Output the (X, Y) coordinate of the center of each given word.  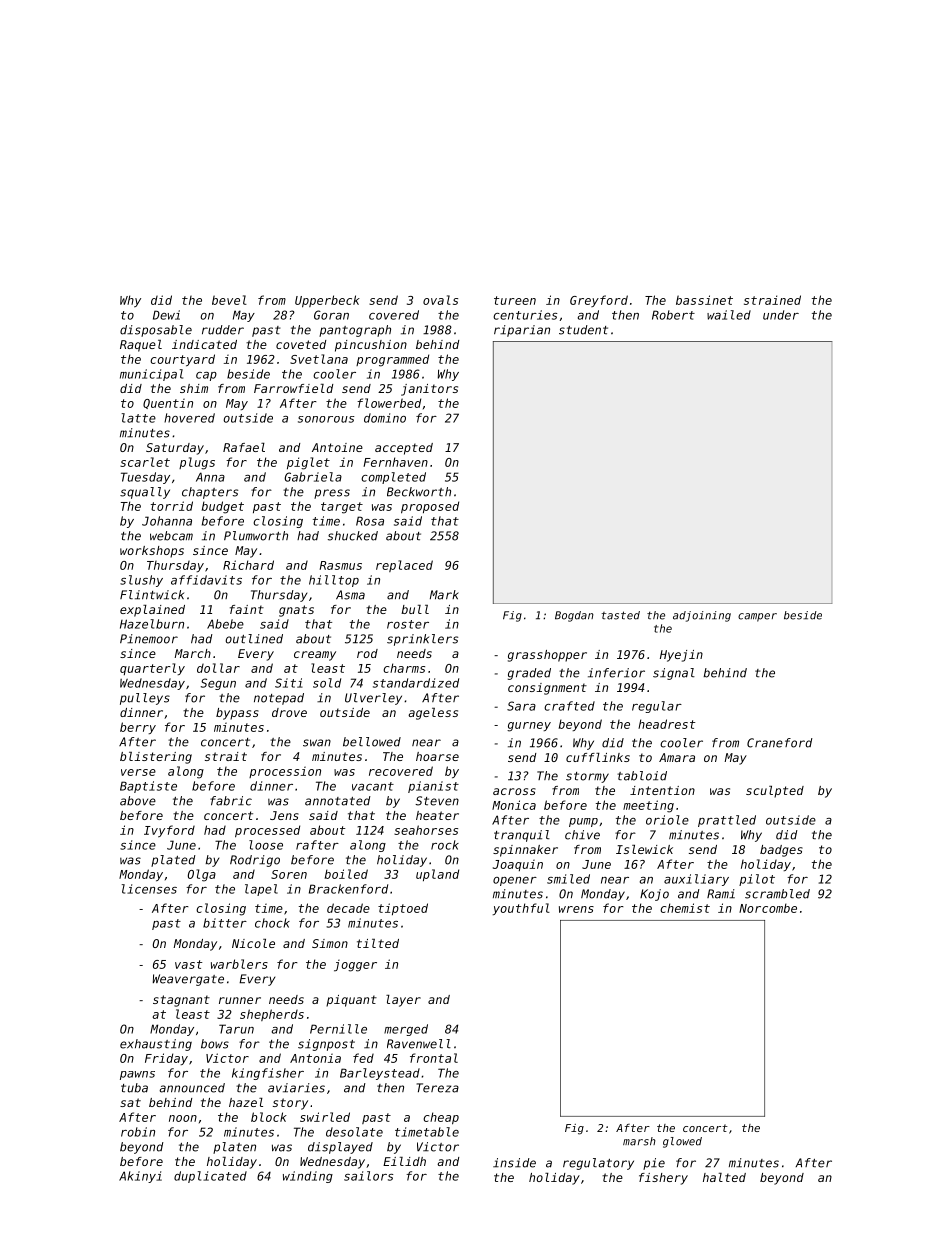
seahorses (426, 830)
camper (757, 617)
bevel (229, 300)
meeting (648, 806)
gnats (296, 611)
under (781, 315)
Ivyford (169, 831)
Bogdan (574, 616)
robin (138, 1132)
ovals (440, 300)
